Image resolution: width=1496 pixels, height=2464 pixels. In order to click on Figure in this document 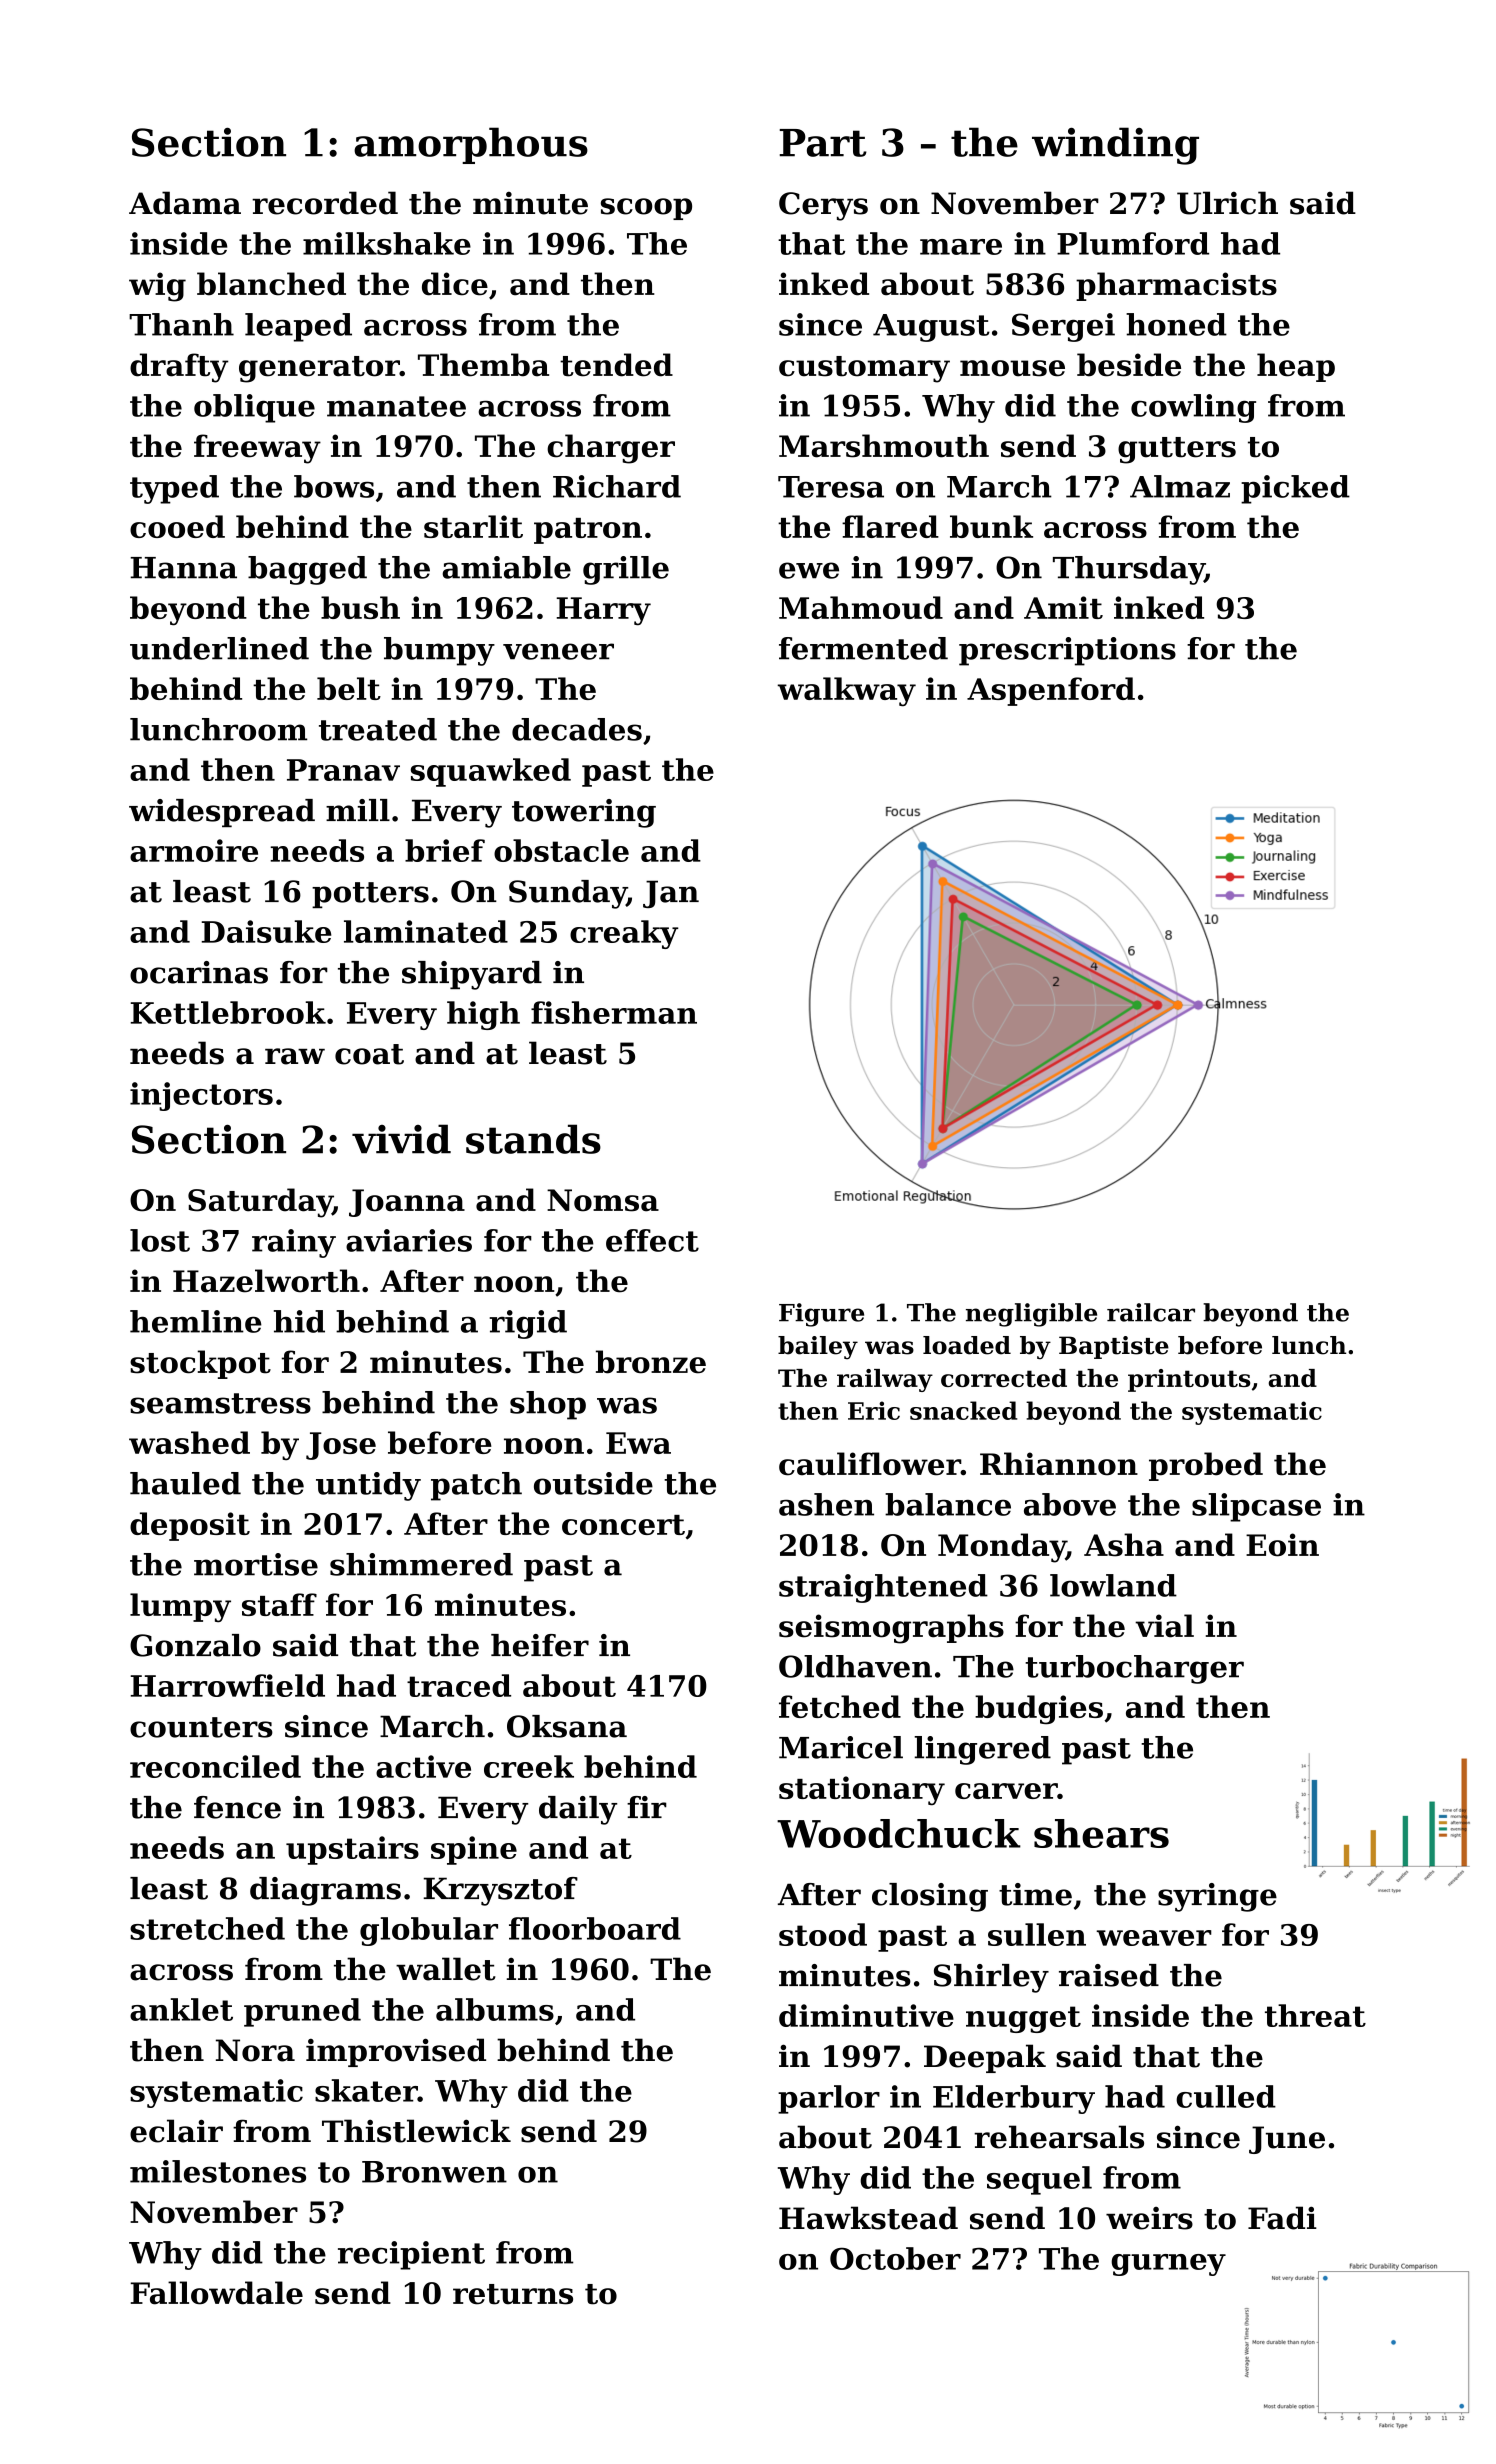, I will do `click(821, 1315)`.
